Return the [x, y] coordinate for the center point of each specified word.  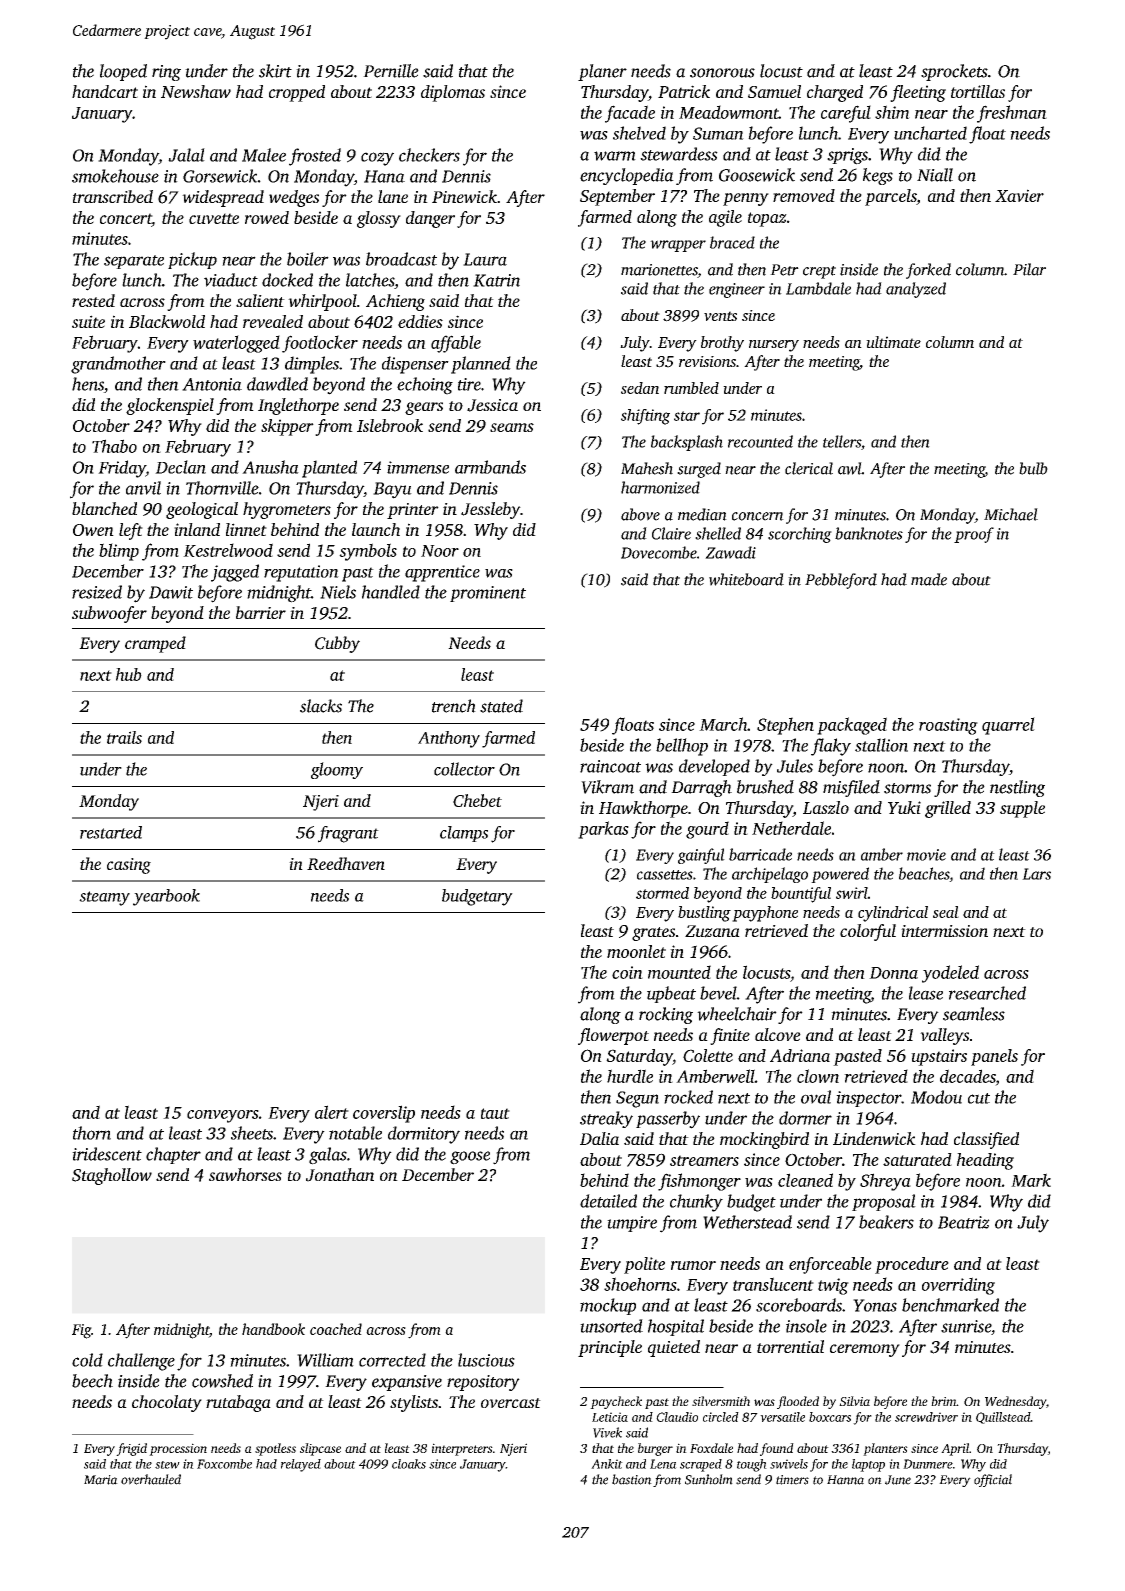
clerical [809, 468]
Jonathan [340, 1175]
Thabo [114, 446]
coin [627, 972]
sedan [640, 388]
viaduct [231, 280]
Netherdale [791, 828]
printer [413, 511]
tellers [842, 441]
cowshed [222, 1381]
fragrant [348, 834]
